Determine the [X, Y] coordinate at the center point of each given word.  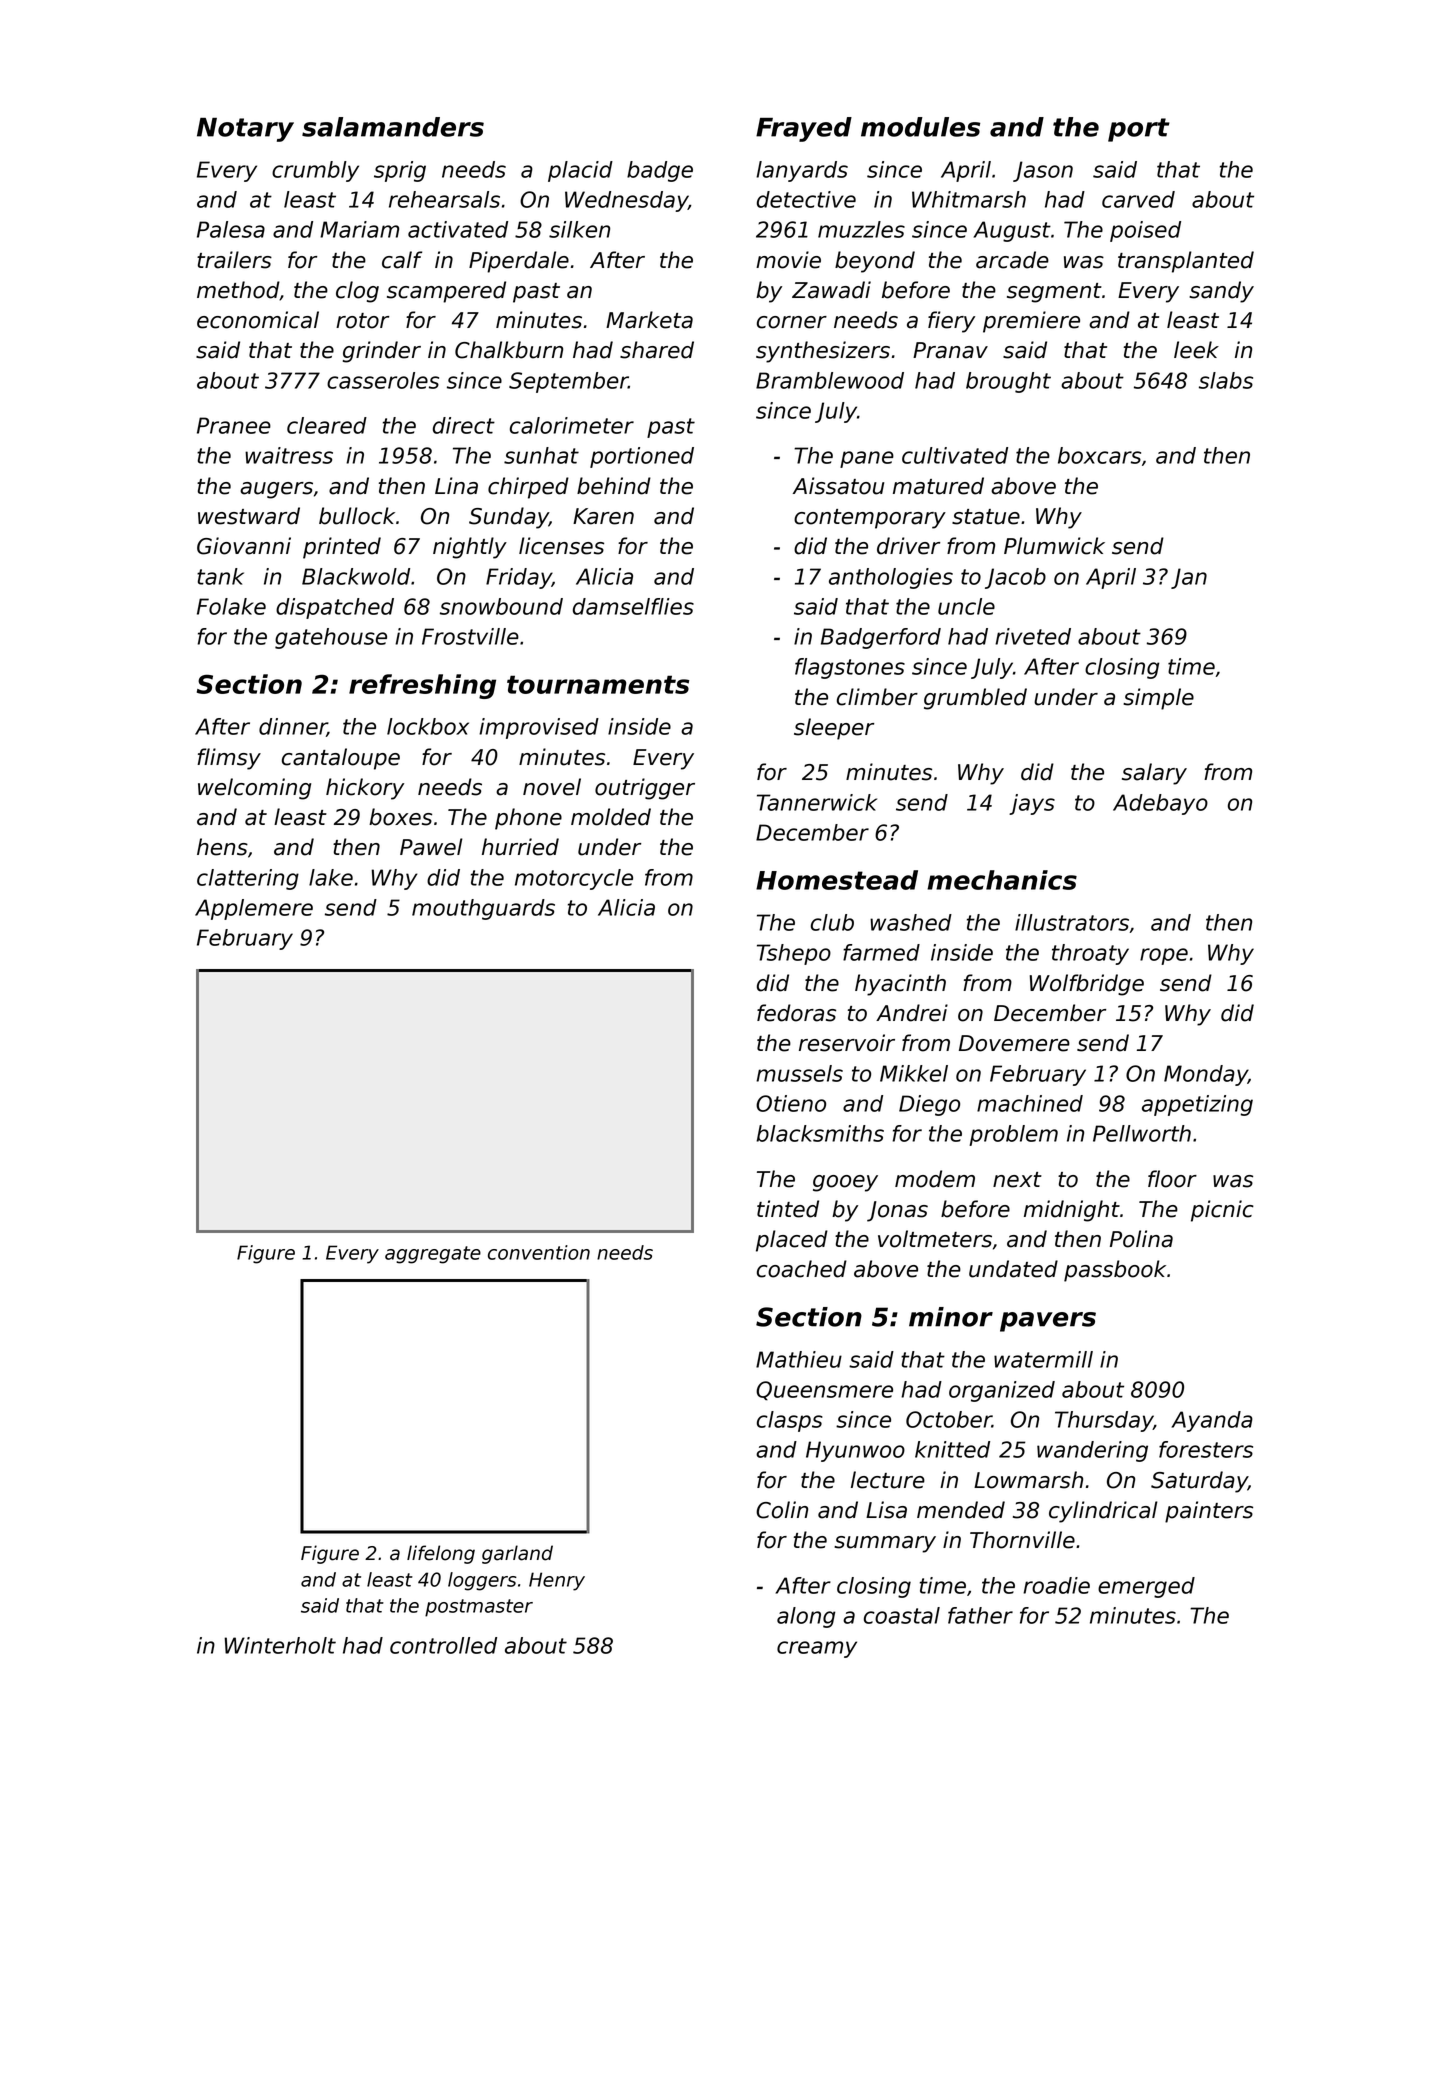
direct [464, 425]
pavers [1048, 1322]
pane [867, 459]
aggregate [433, 1255]
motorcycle [574, 879]
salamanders [393, 127]
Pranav [950, 350]
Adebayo [1160, 804]
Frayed [804, 129]
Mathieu [799, 1359]
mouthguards [483, 909]
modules [920, 127]
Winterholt [280, 1645]
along [806, 1617]
